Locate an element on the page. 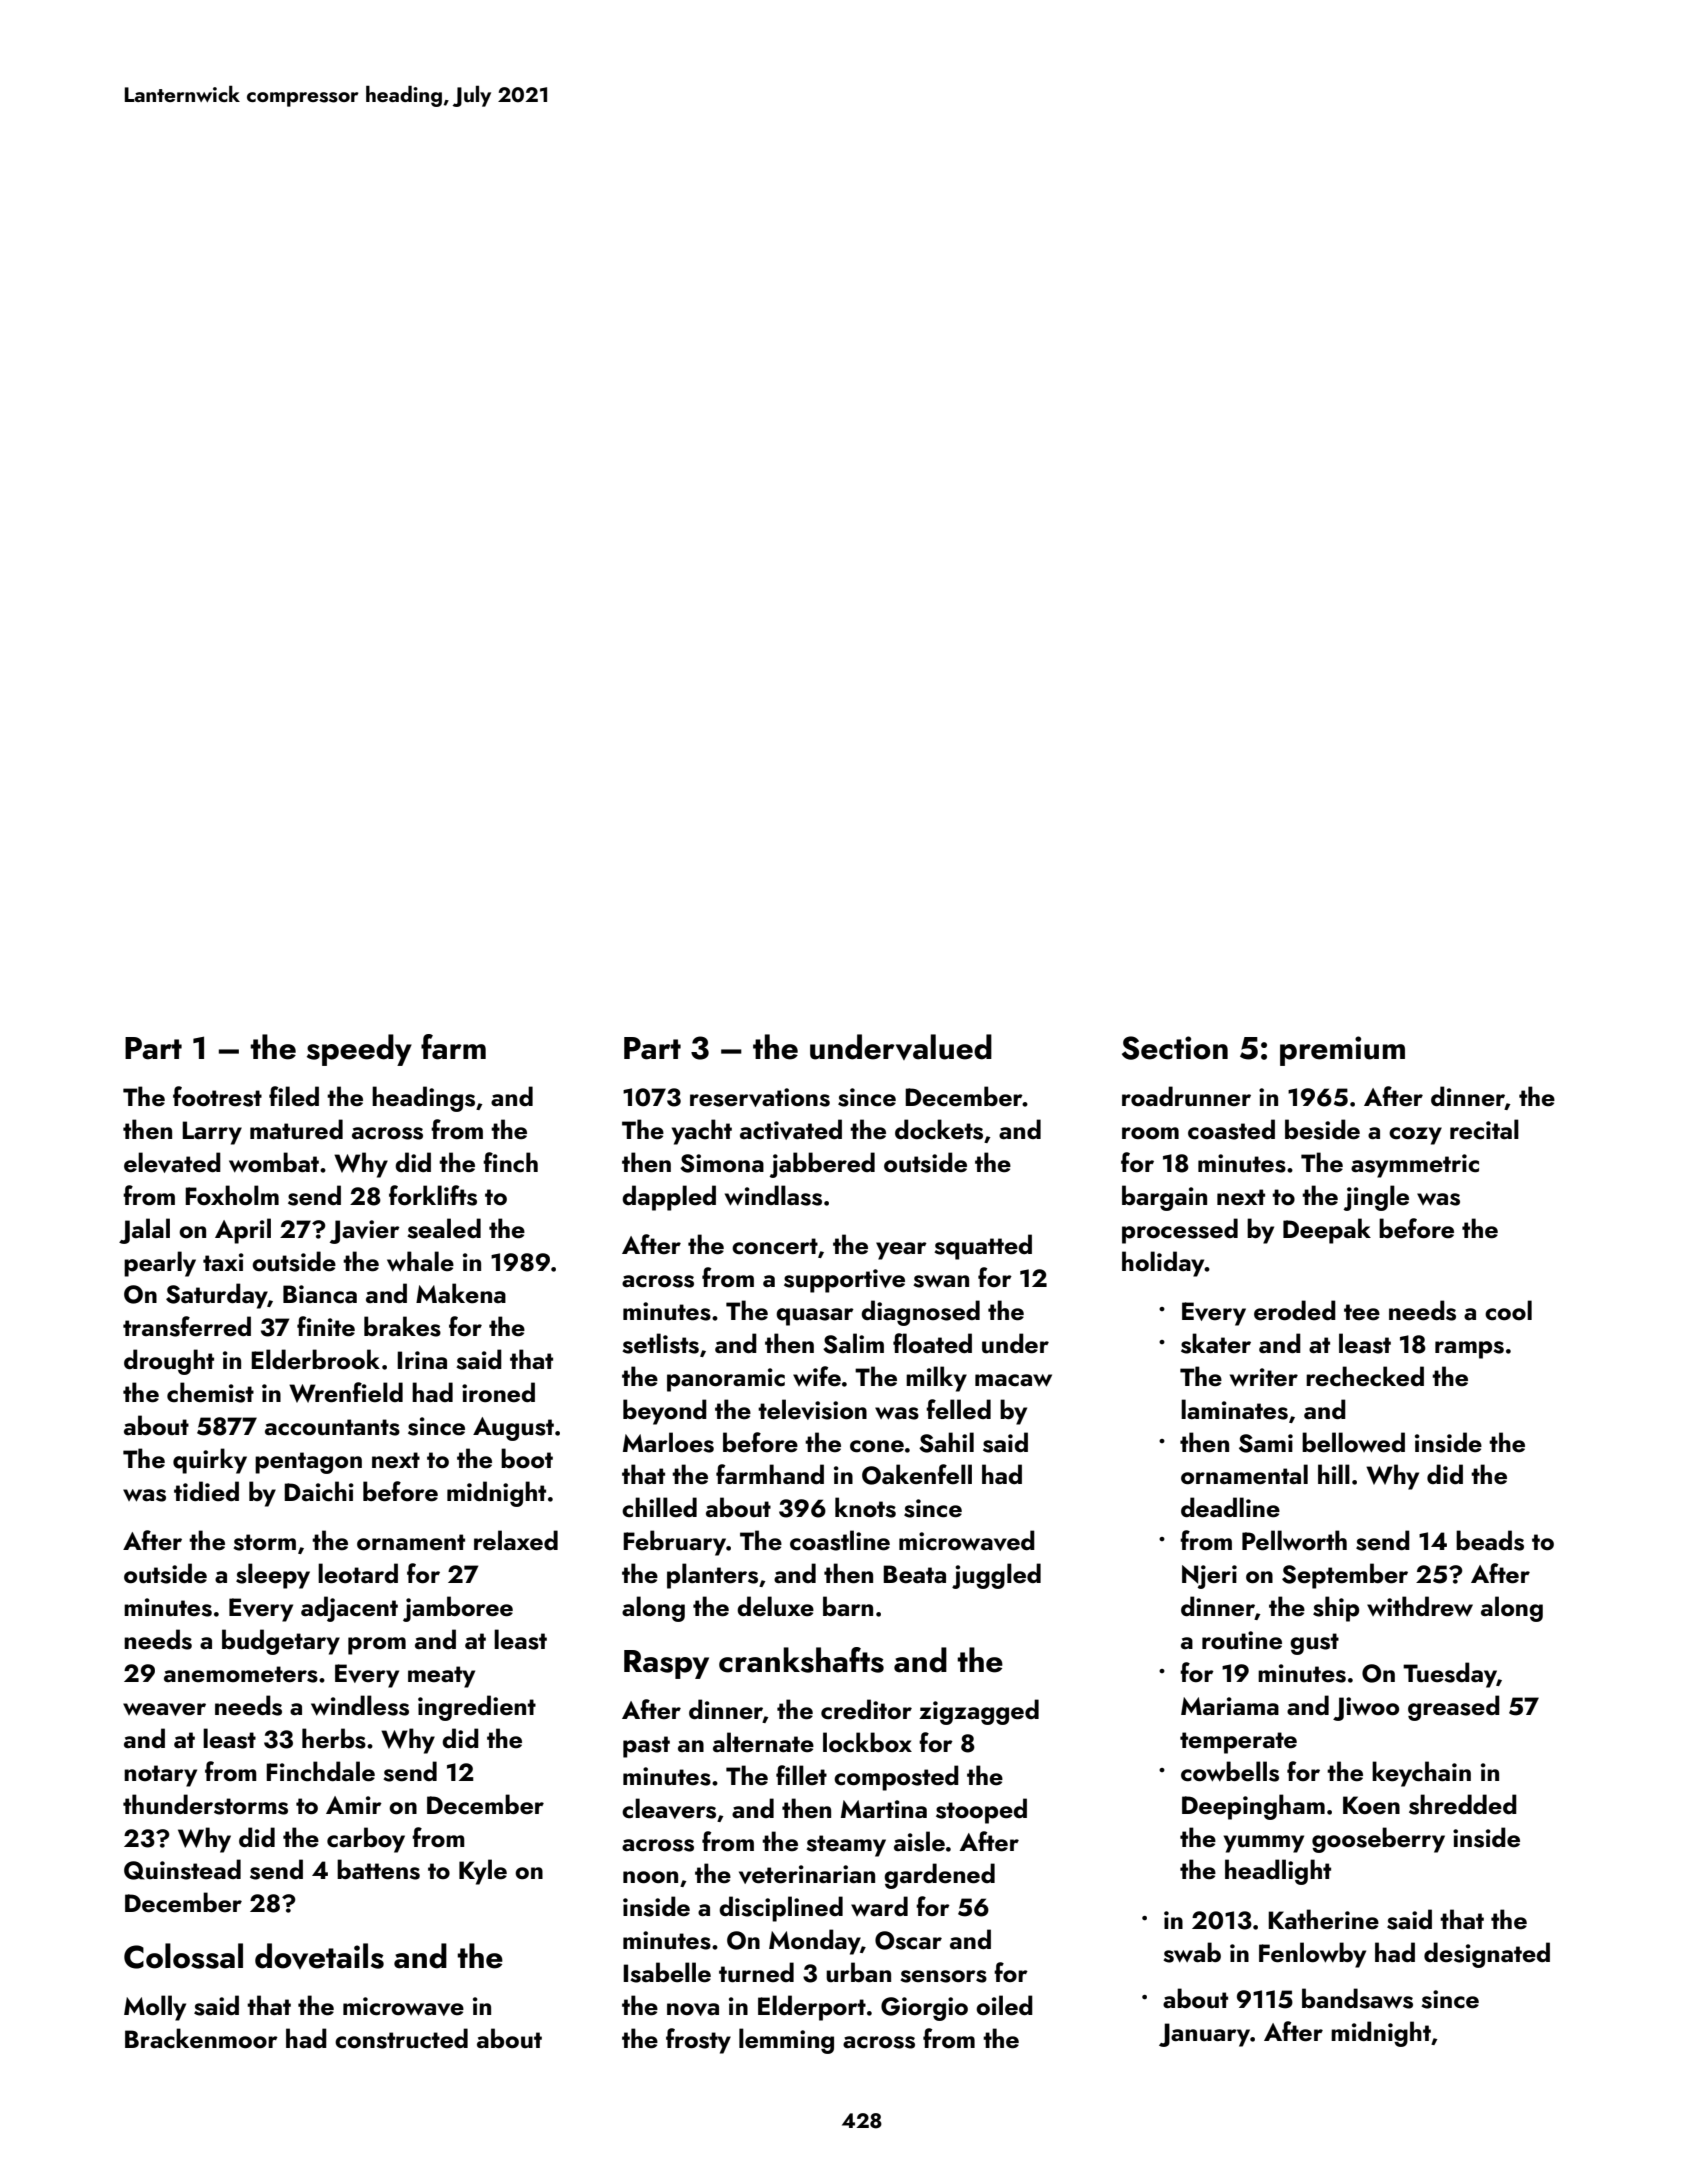  drought is located at coordinates (169, 1362).
